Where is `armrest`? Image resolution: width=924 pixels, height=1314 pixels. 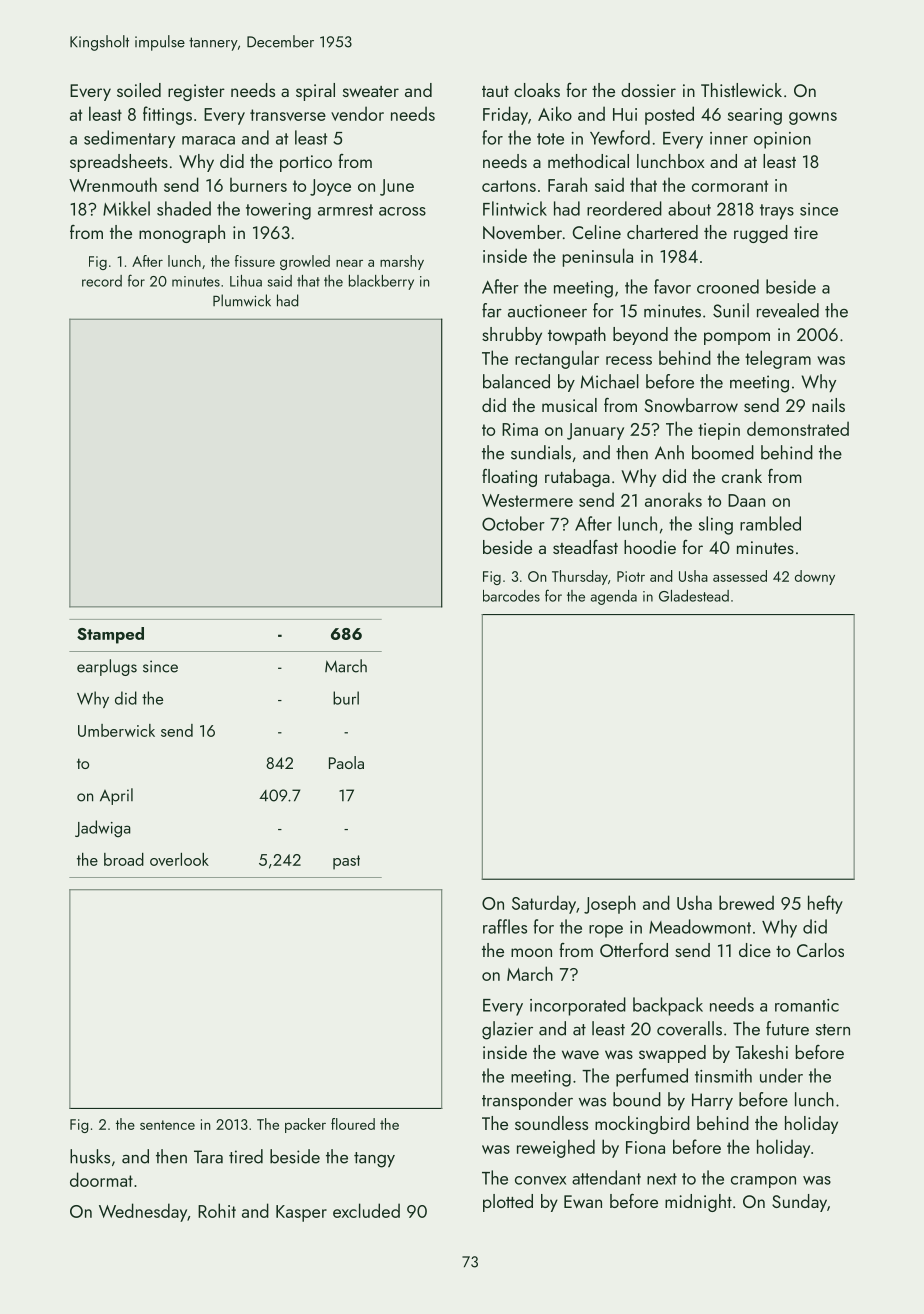
armrest is located at coordinates (345, 210).
